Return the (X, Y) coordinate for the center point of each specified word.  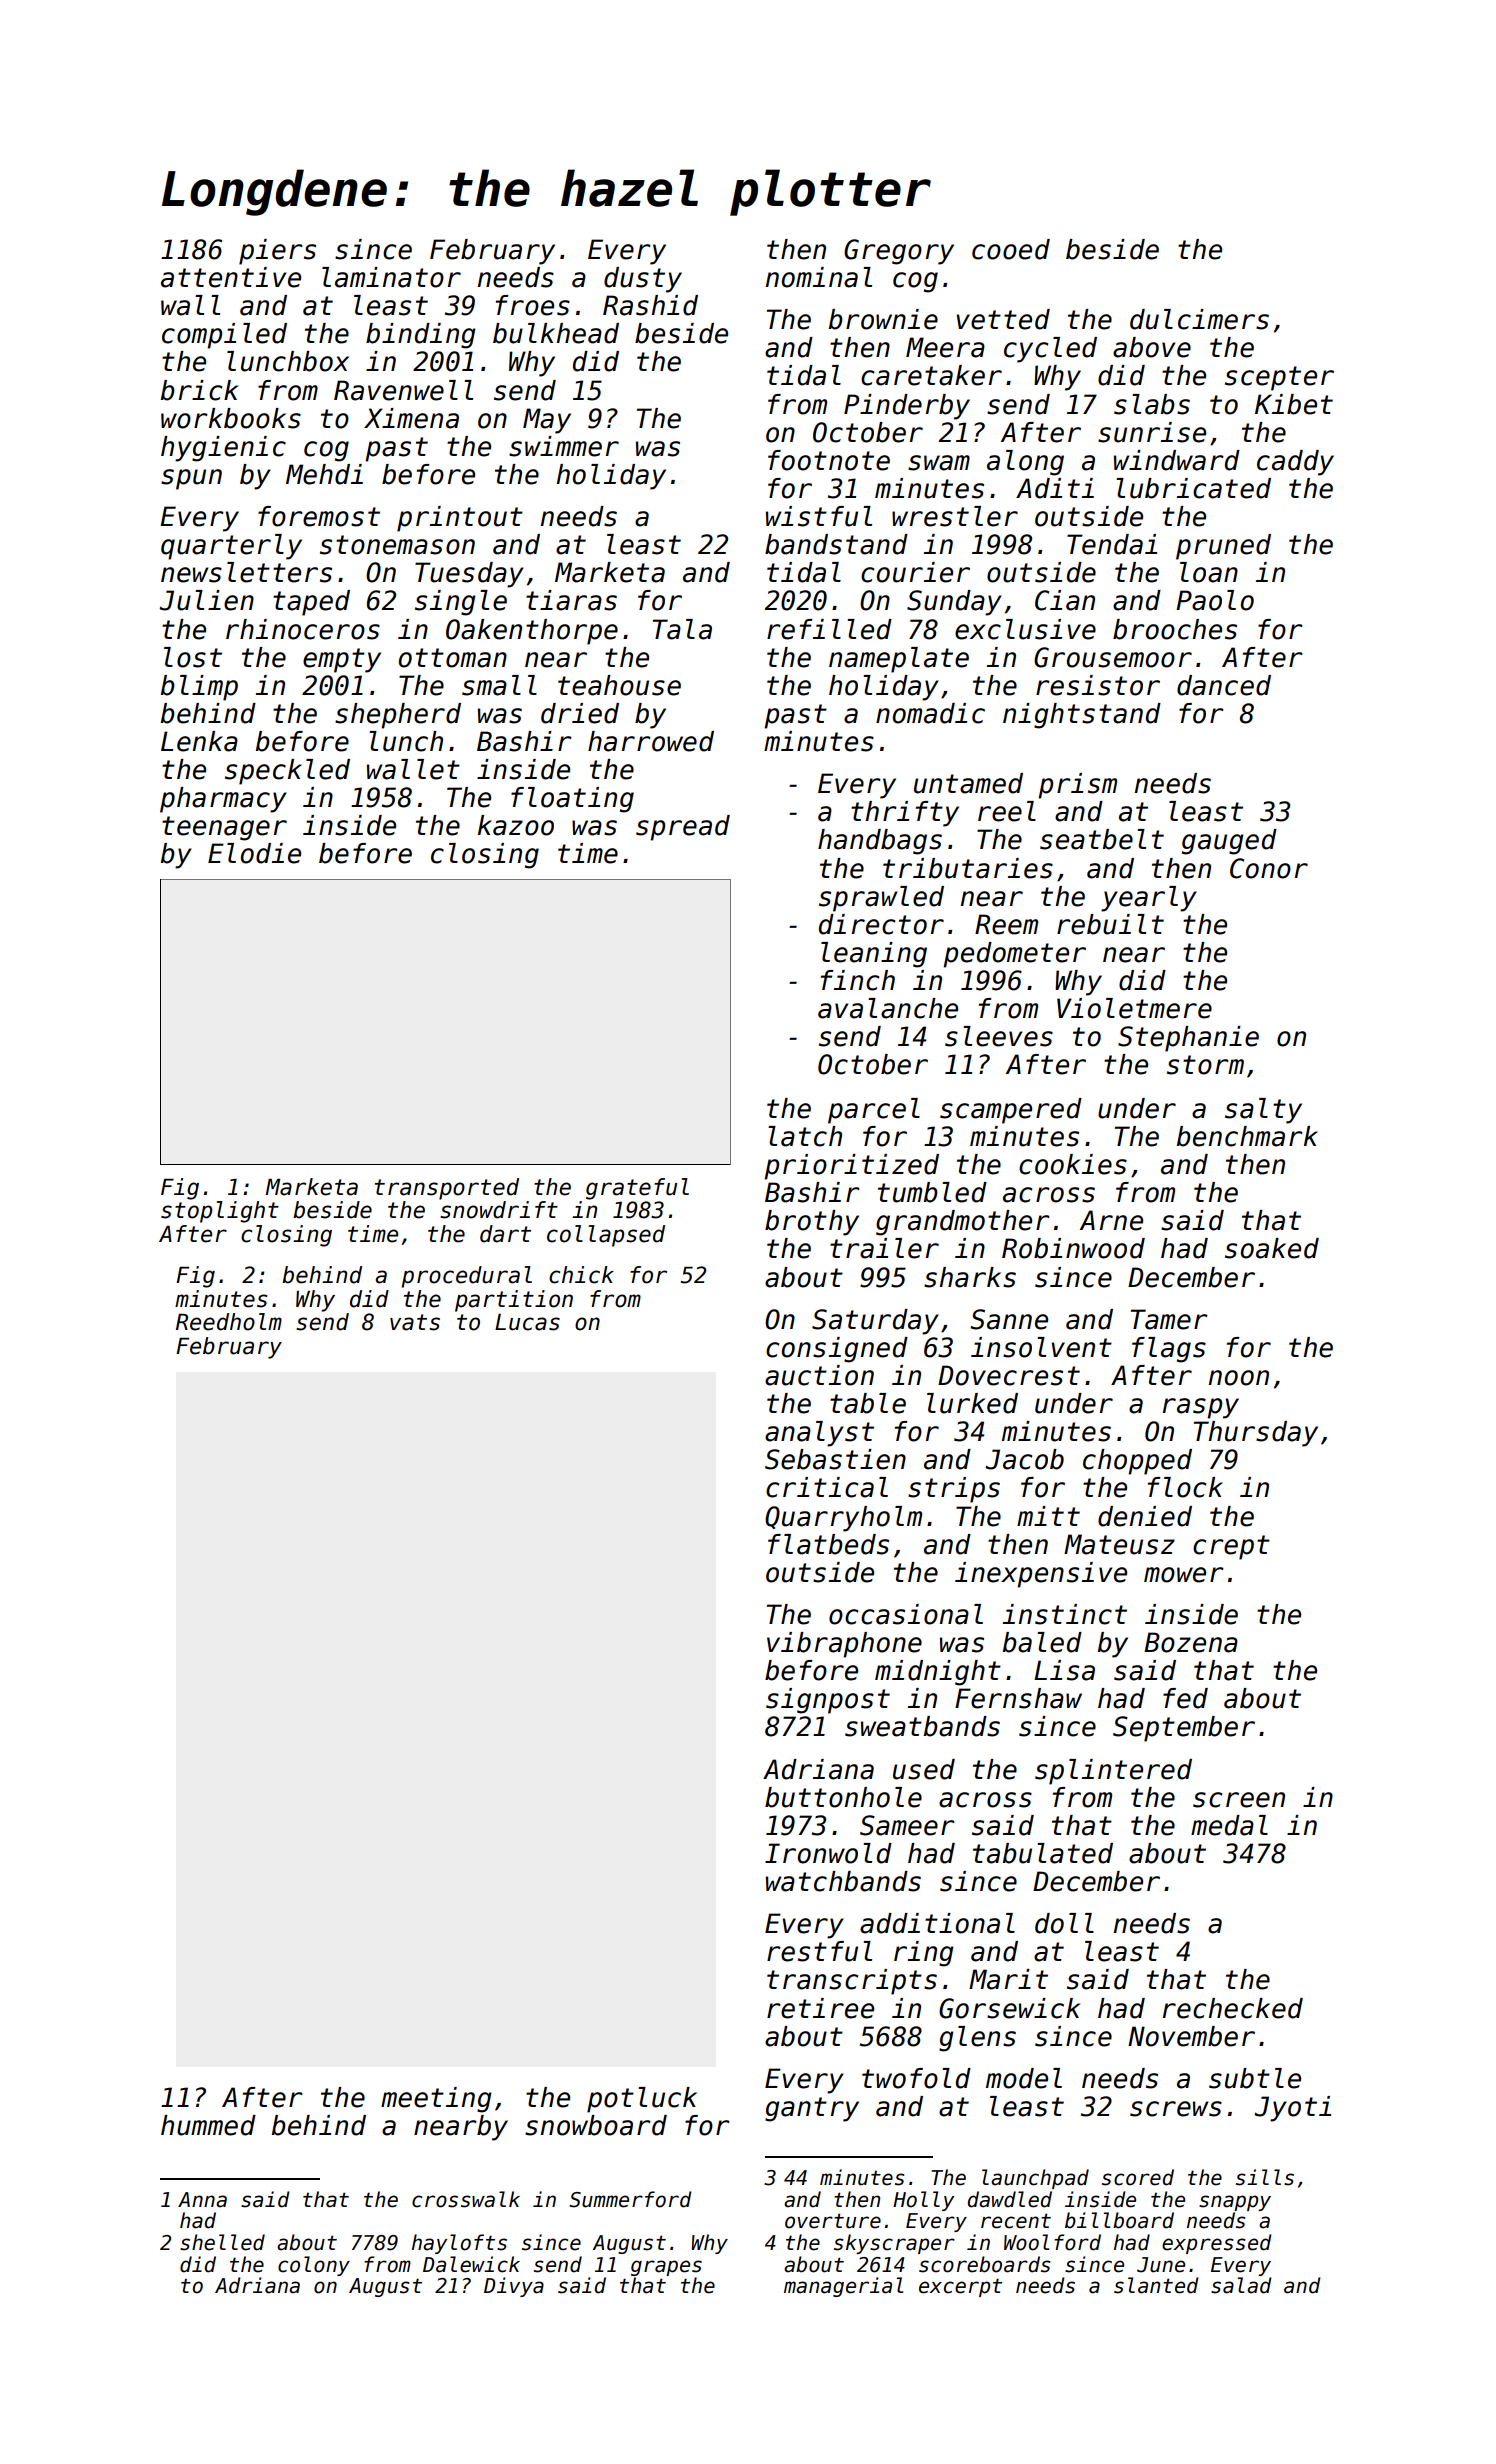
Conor (1269, 868)
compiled (224, 336)
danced (1224, 685)
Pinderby (907, 407)
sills (1265, 2177)
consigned (837, 1350)
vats (415, 1322)
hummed (208, 2125)
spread (683, 828)
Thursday (1256, 1434)
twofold (916, 2078)
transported (447, 1189)
